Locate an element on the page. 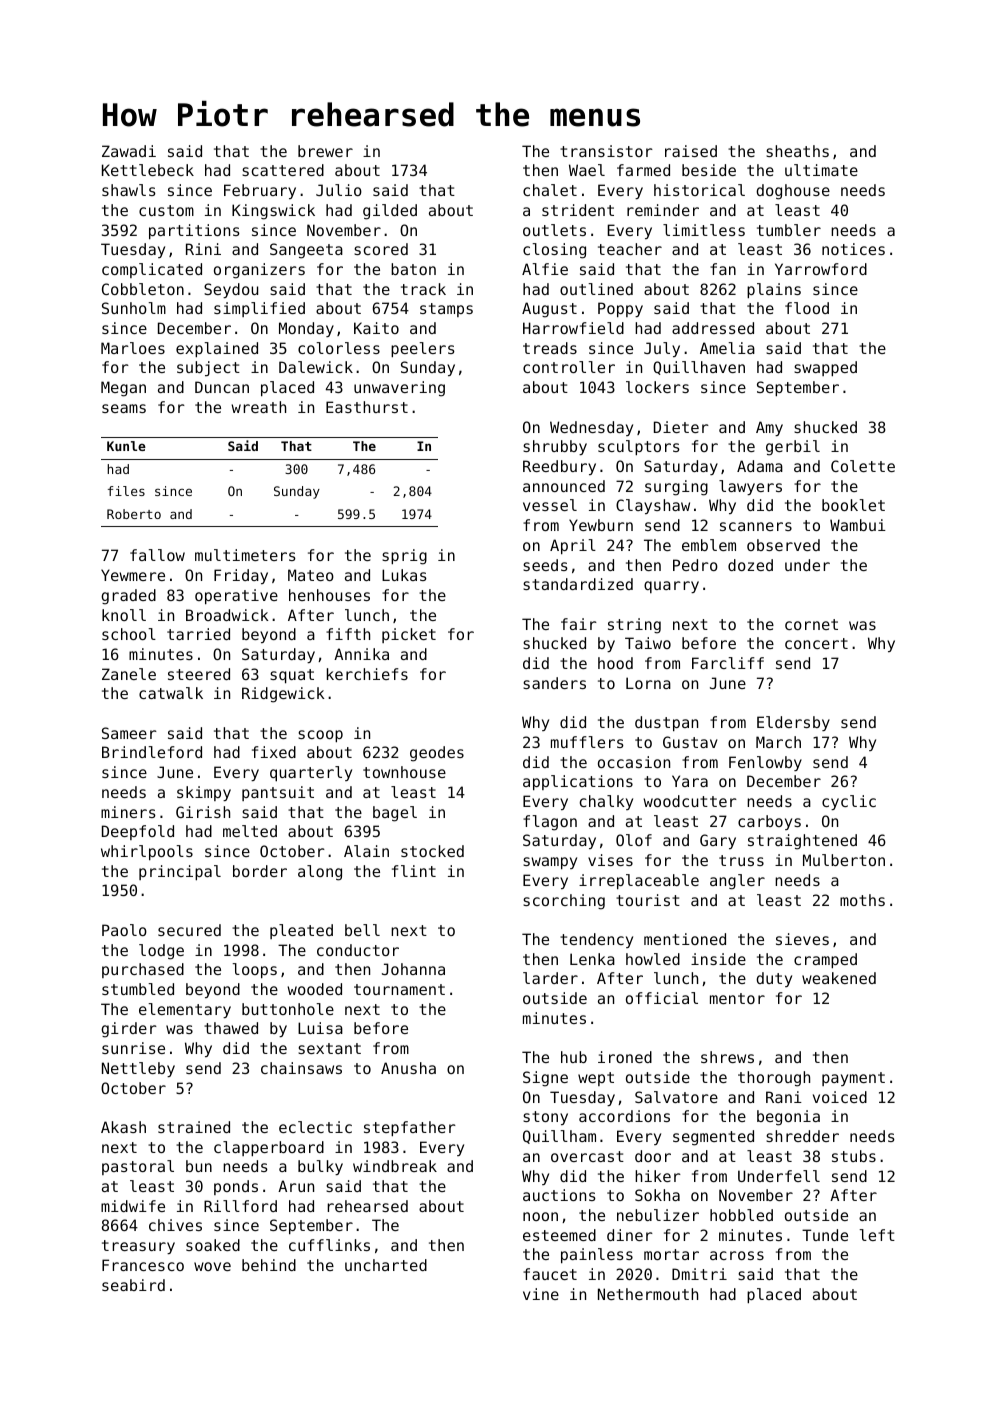  sanders is located at coordinates (554, 683).
